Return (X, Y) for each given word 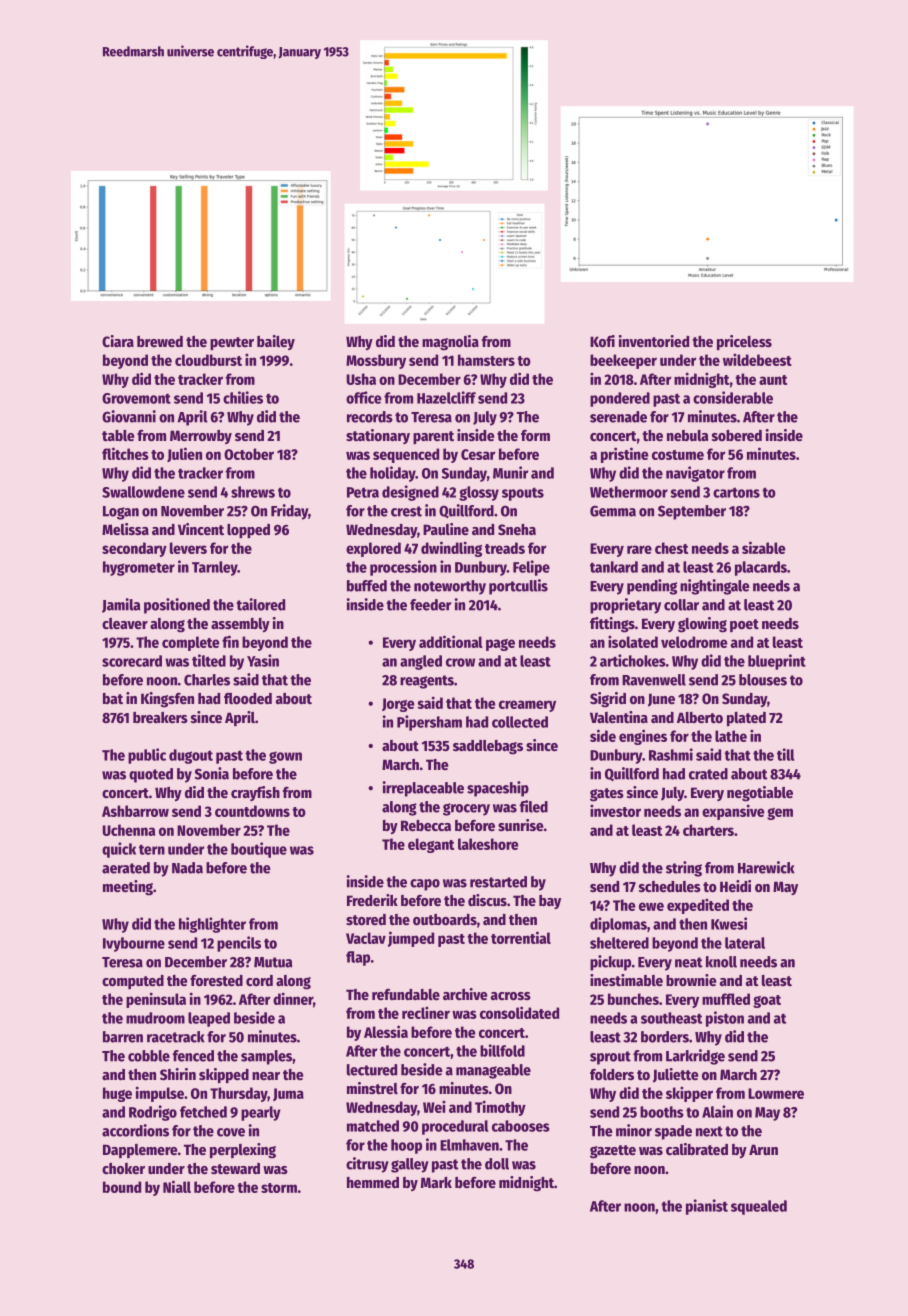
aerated (126, 868)
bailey (276, 342)
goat (767, 1001)
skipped (224, 1076)
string (684, 869)
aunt (773, 380)
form (535, 435)
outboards (445, 919)
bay (550, 902)
